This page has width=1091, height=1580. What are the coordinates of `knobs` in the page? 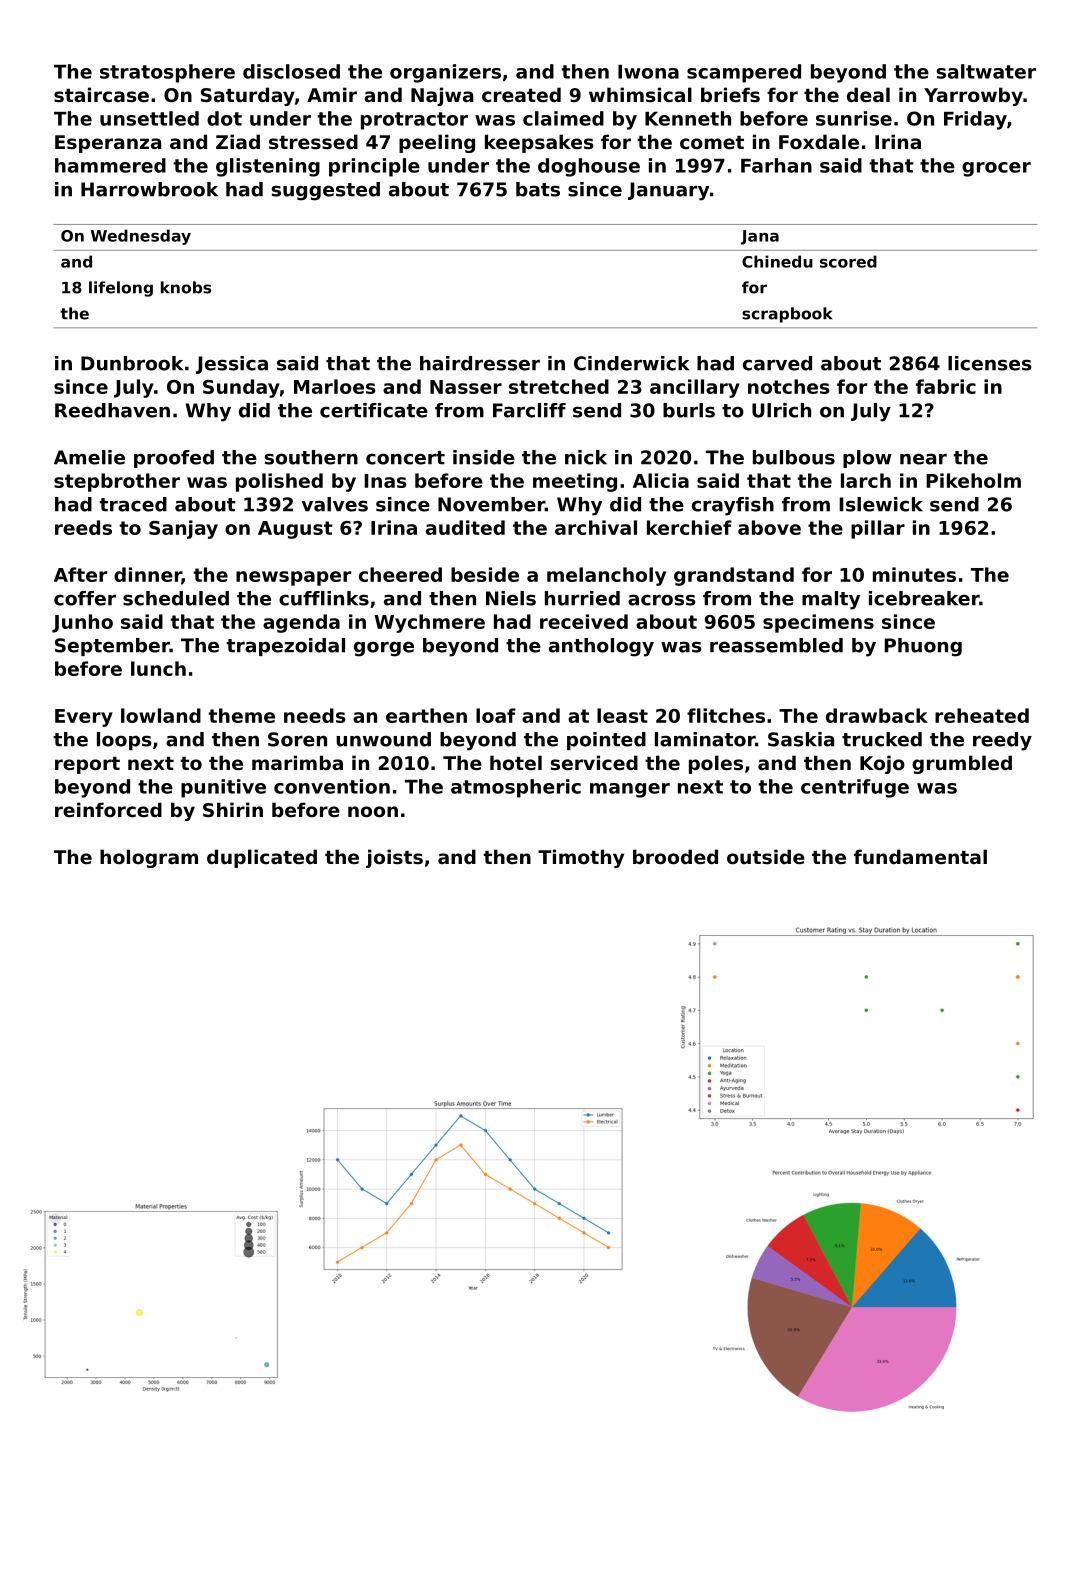 It's located at (186, 287).
